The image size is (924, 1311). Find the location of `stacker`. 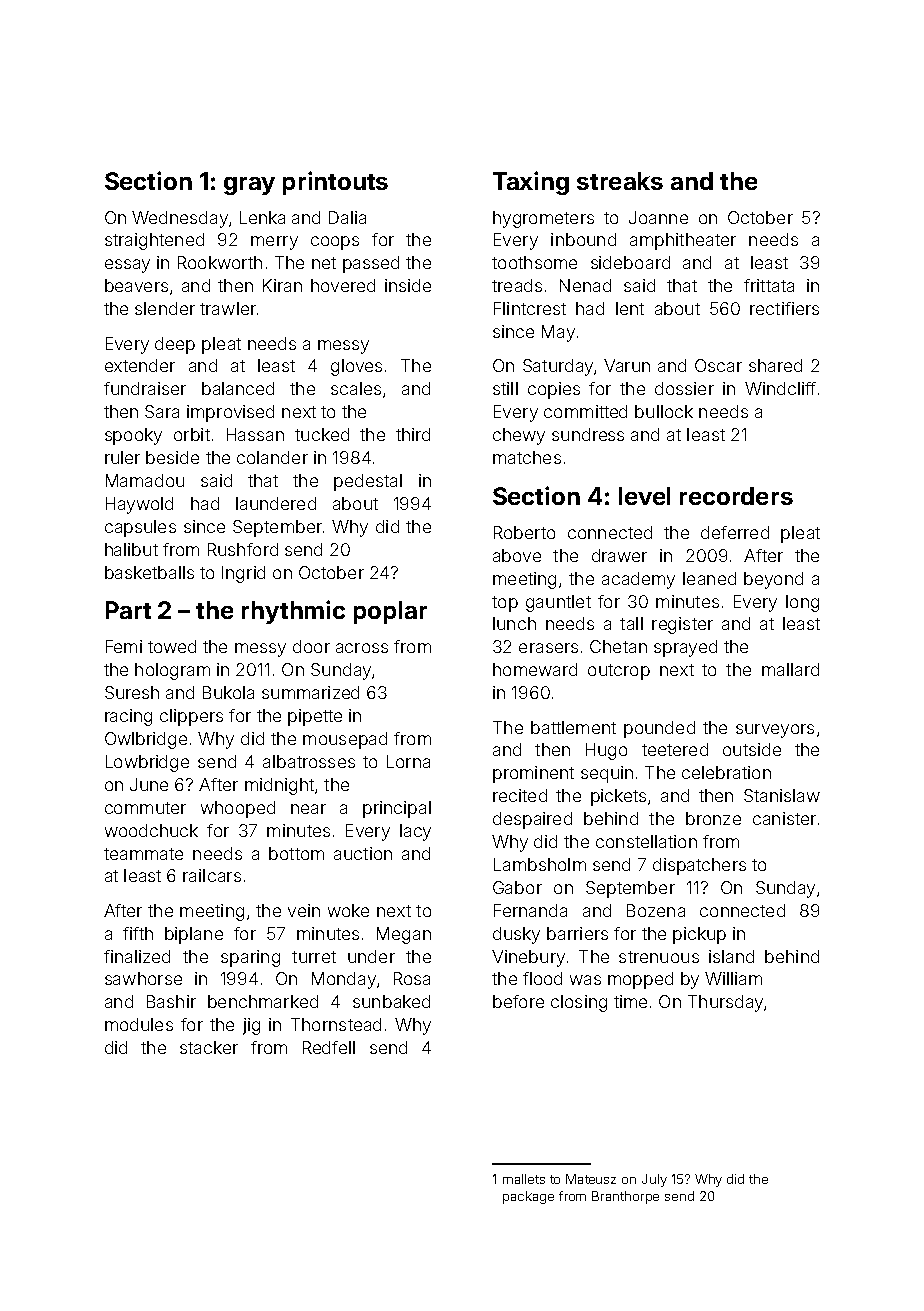

stacker is located at coordinates (209, 1047).
